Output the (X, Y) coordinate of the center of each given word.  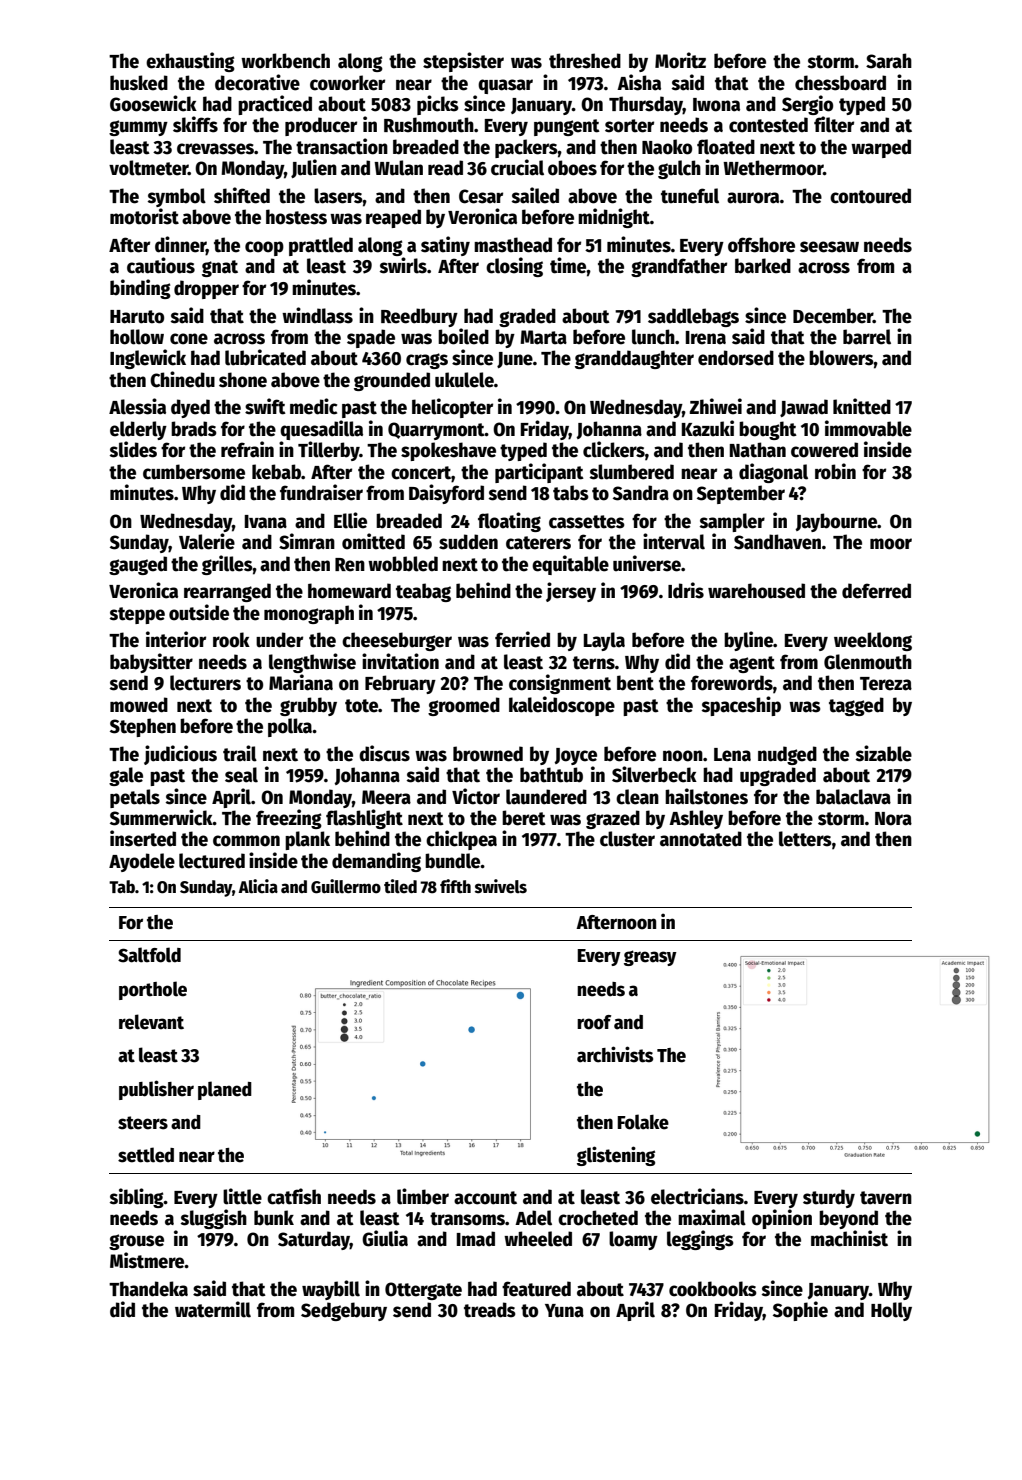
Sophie (800, 1311)
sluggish (214, 1219)
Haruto (137, 317)
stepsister (463, 62)
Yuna (564, 1311)
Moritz (680, 60)
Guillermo (346, 886)
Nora (893, 819)
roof (594, 1022)
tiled (400, 886)
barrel (867, 337)
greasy (650, 958)
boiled (463, 336)
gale (126, 776)
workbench (285, 61)
